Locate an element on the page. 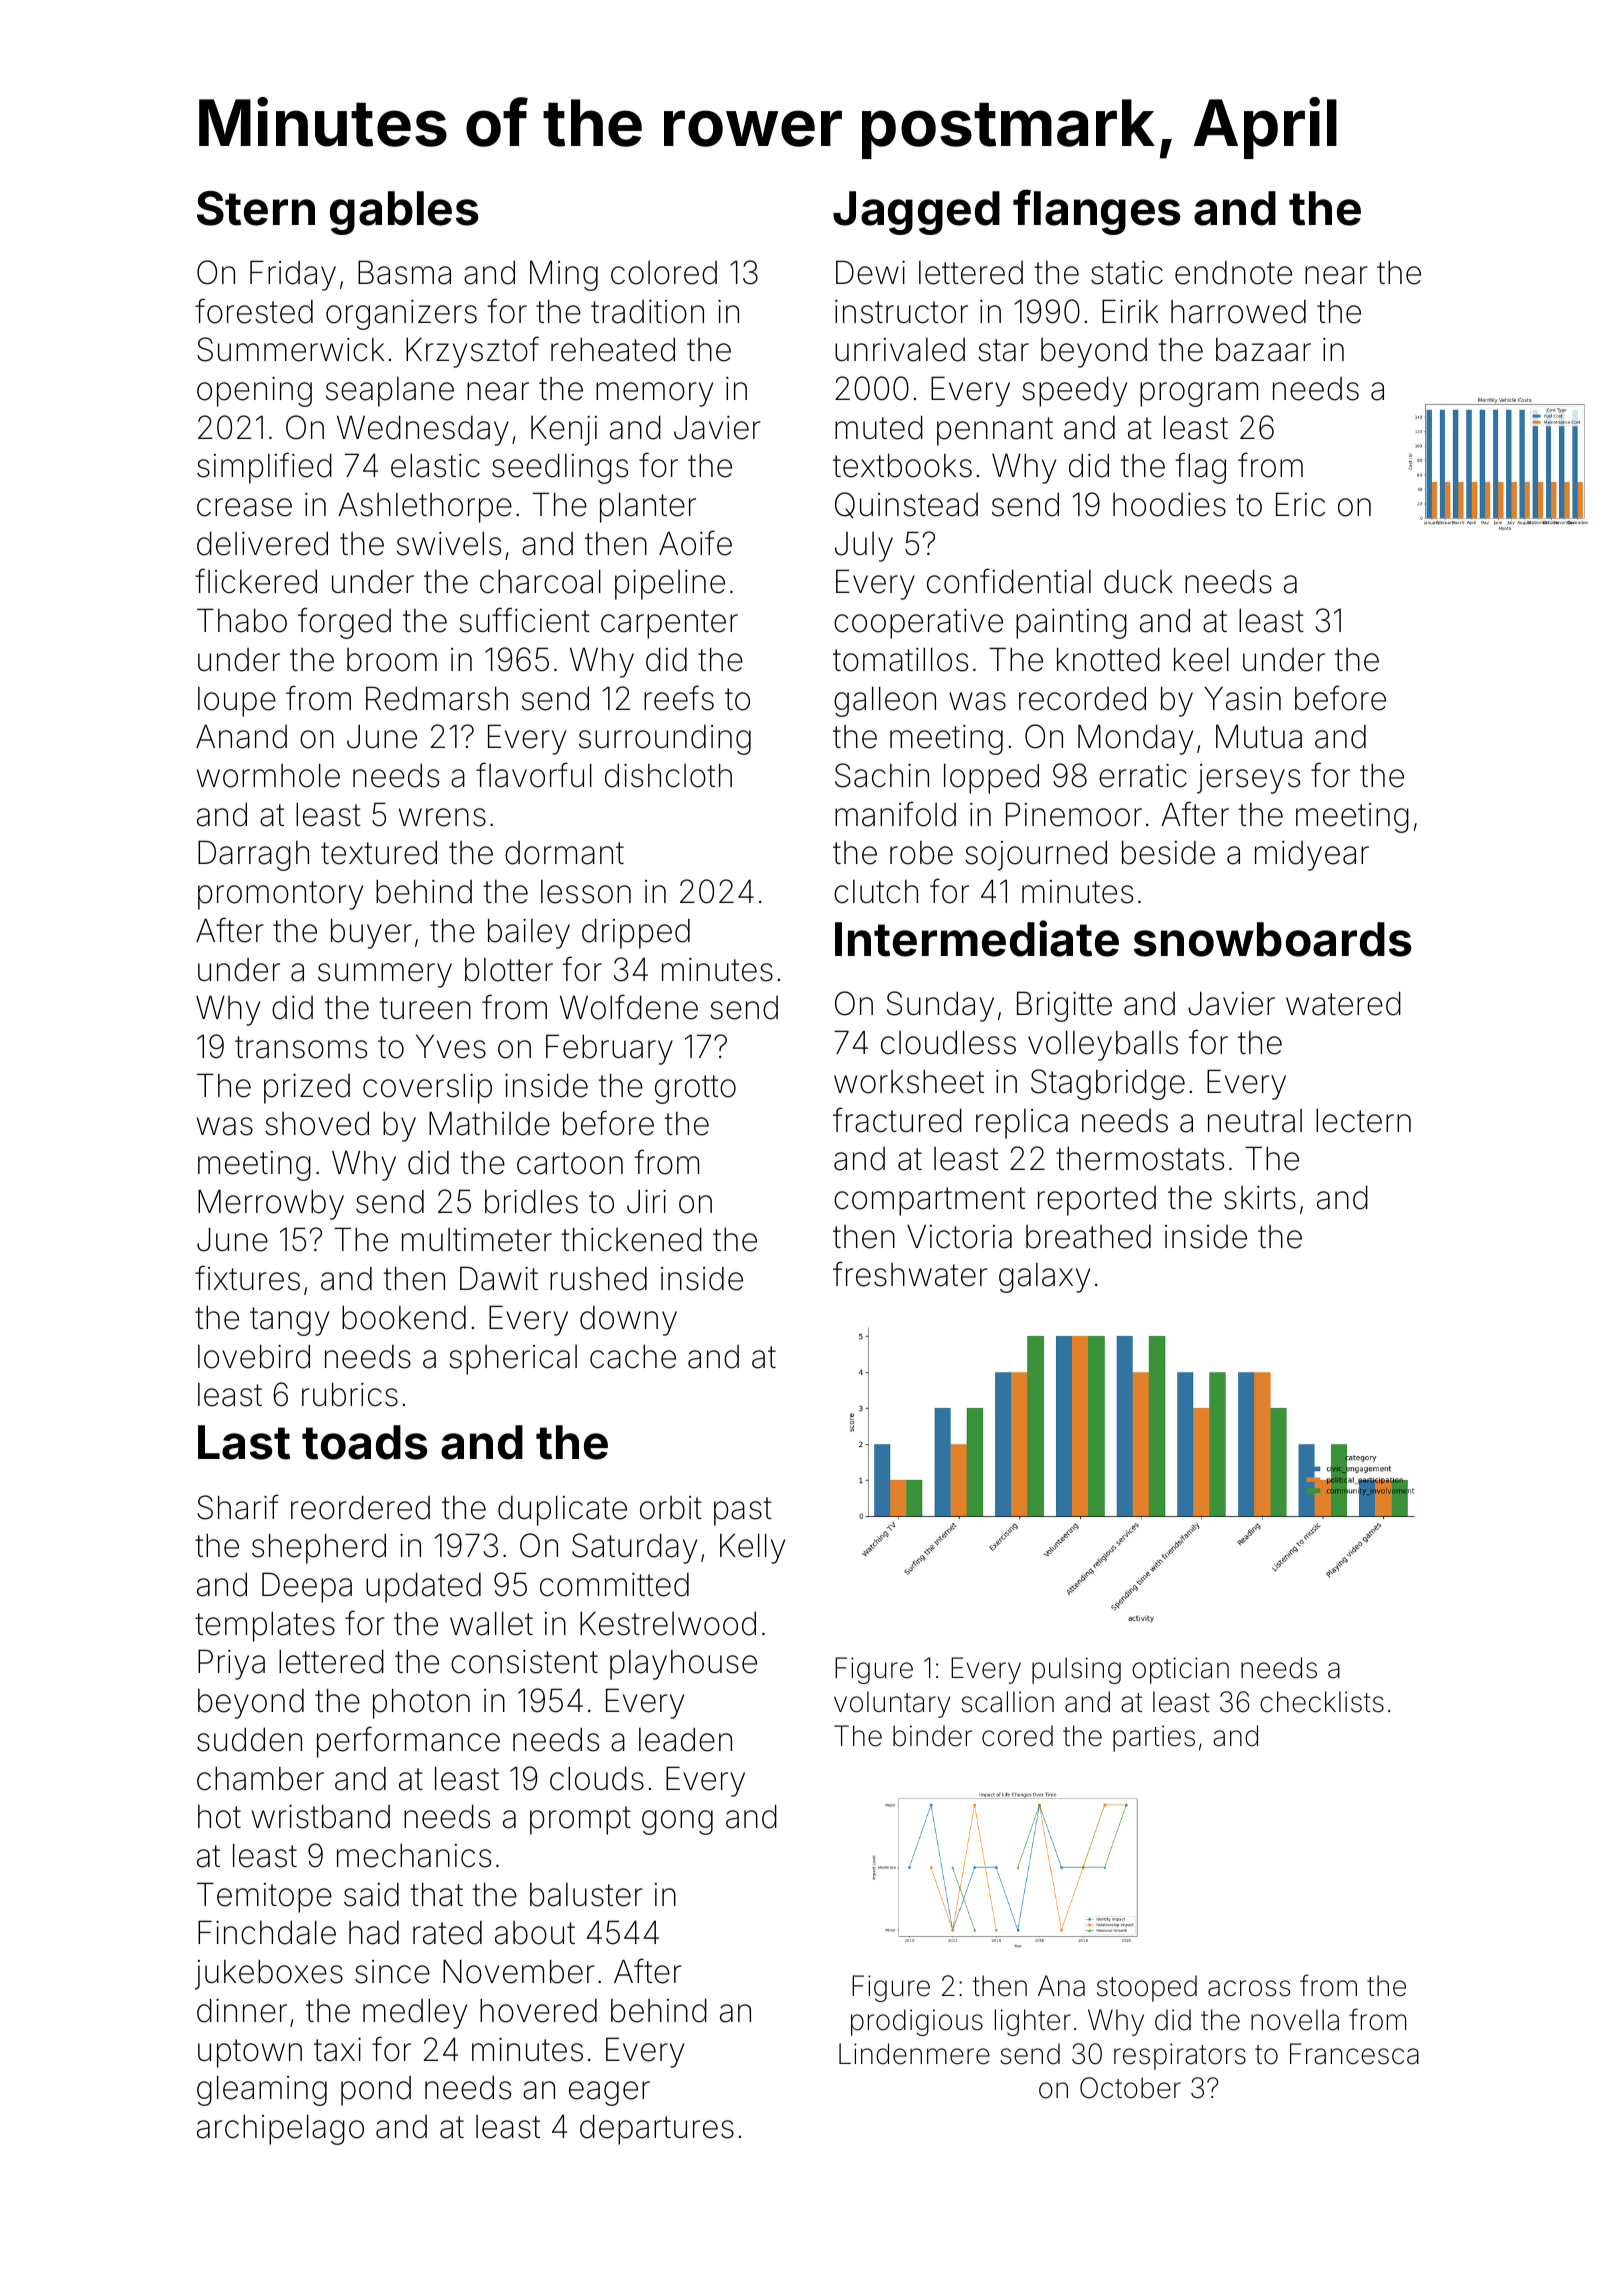 This document has height=2292, width=1620. blotter is located at coordinates (509, 970).
